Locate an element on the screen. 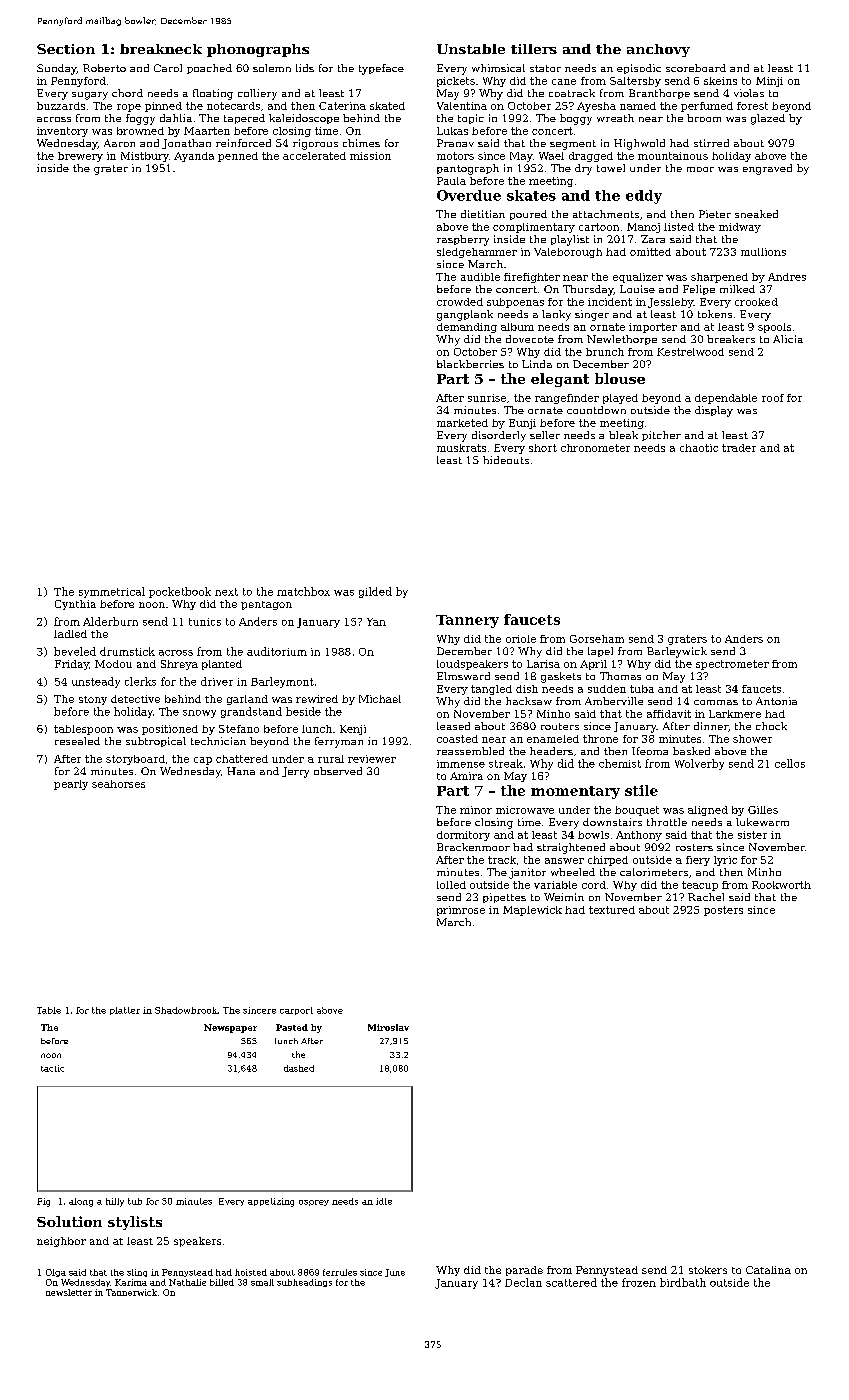 This screenshot has width=849, height=1400. muskrats is located at coordinates (461, 448).
